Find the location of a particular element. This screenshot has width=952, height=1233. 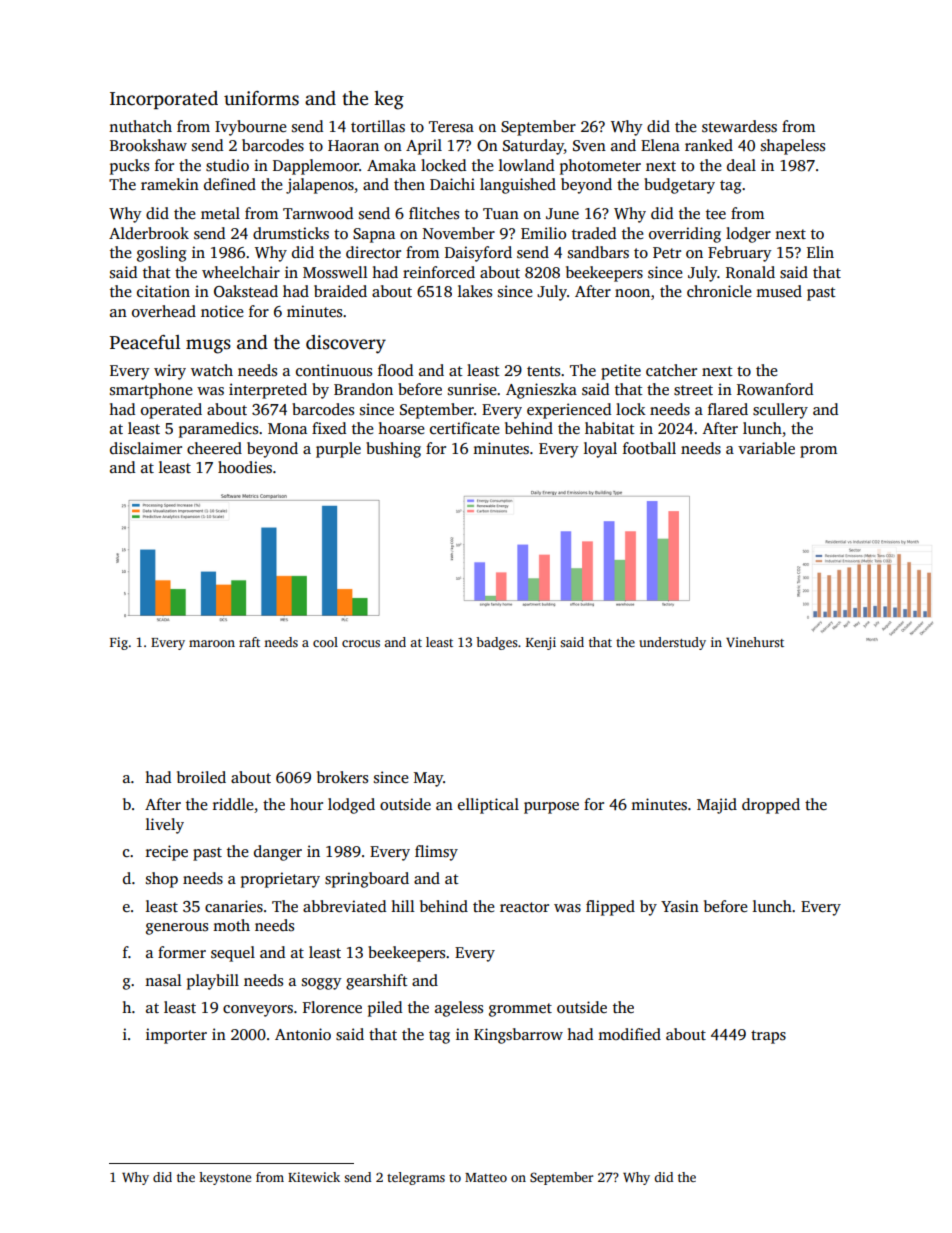

Kenji is located at coordinates (541, 643).
